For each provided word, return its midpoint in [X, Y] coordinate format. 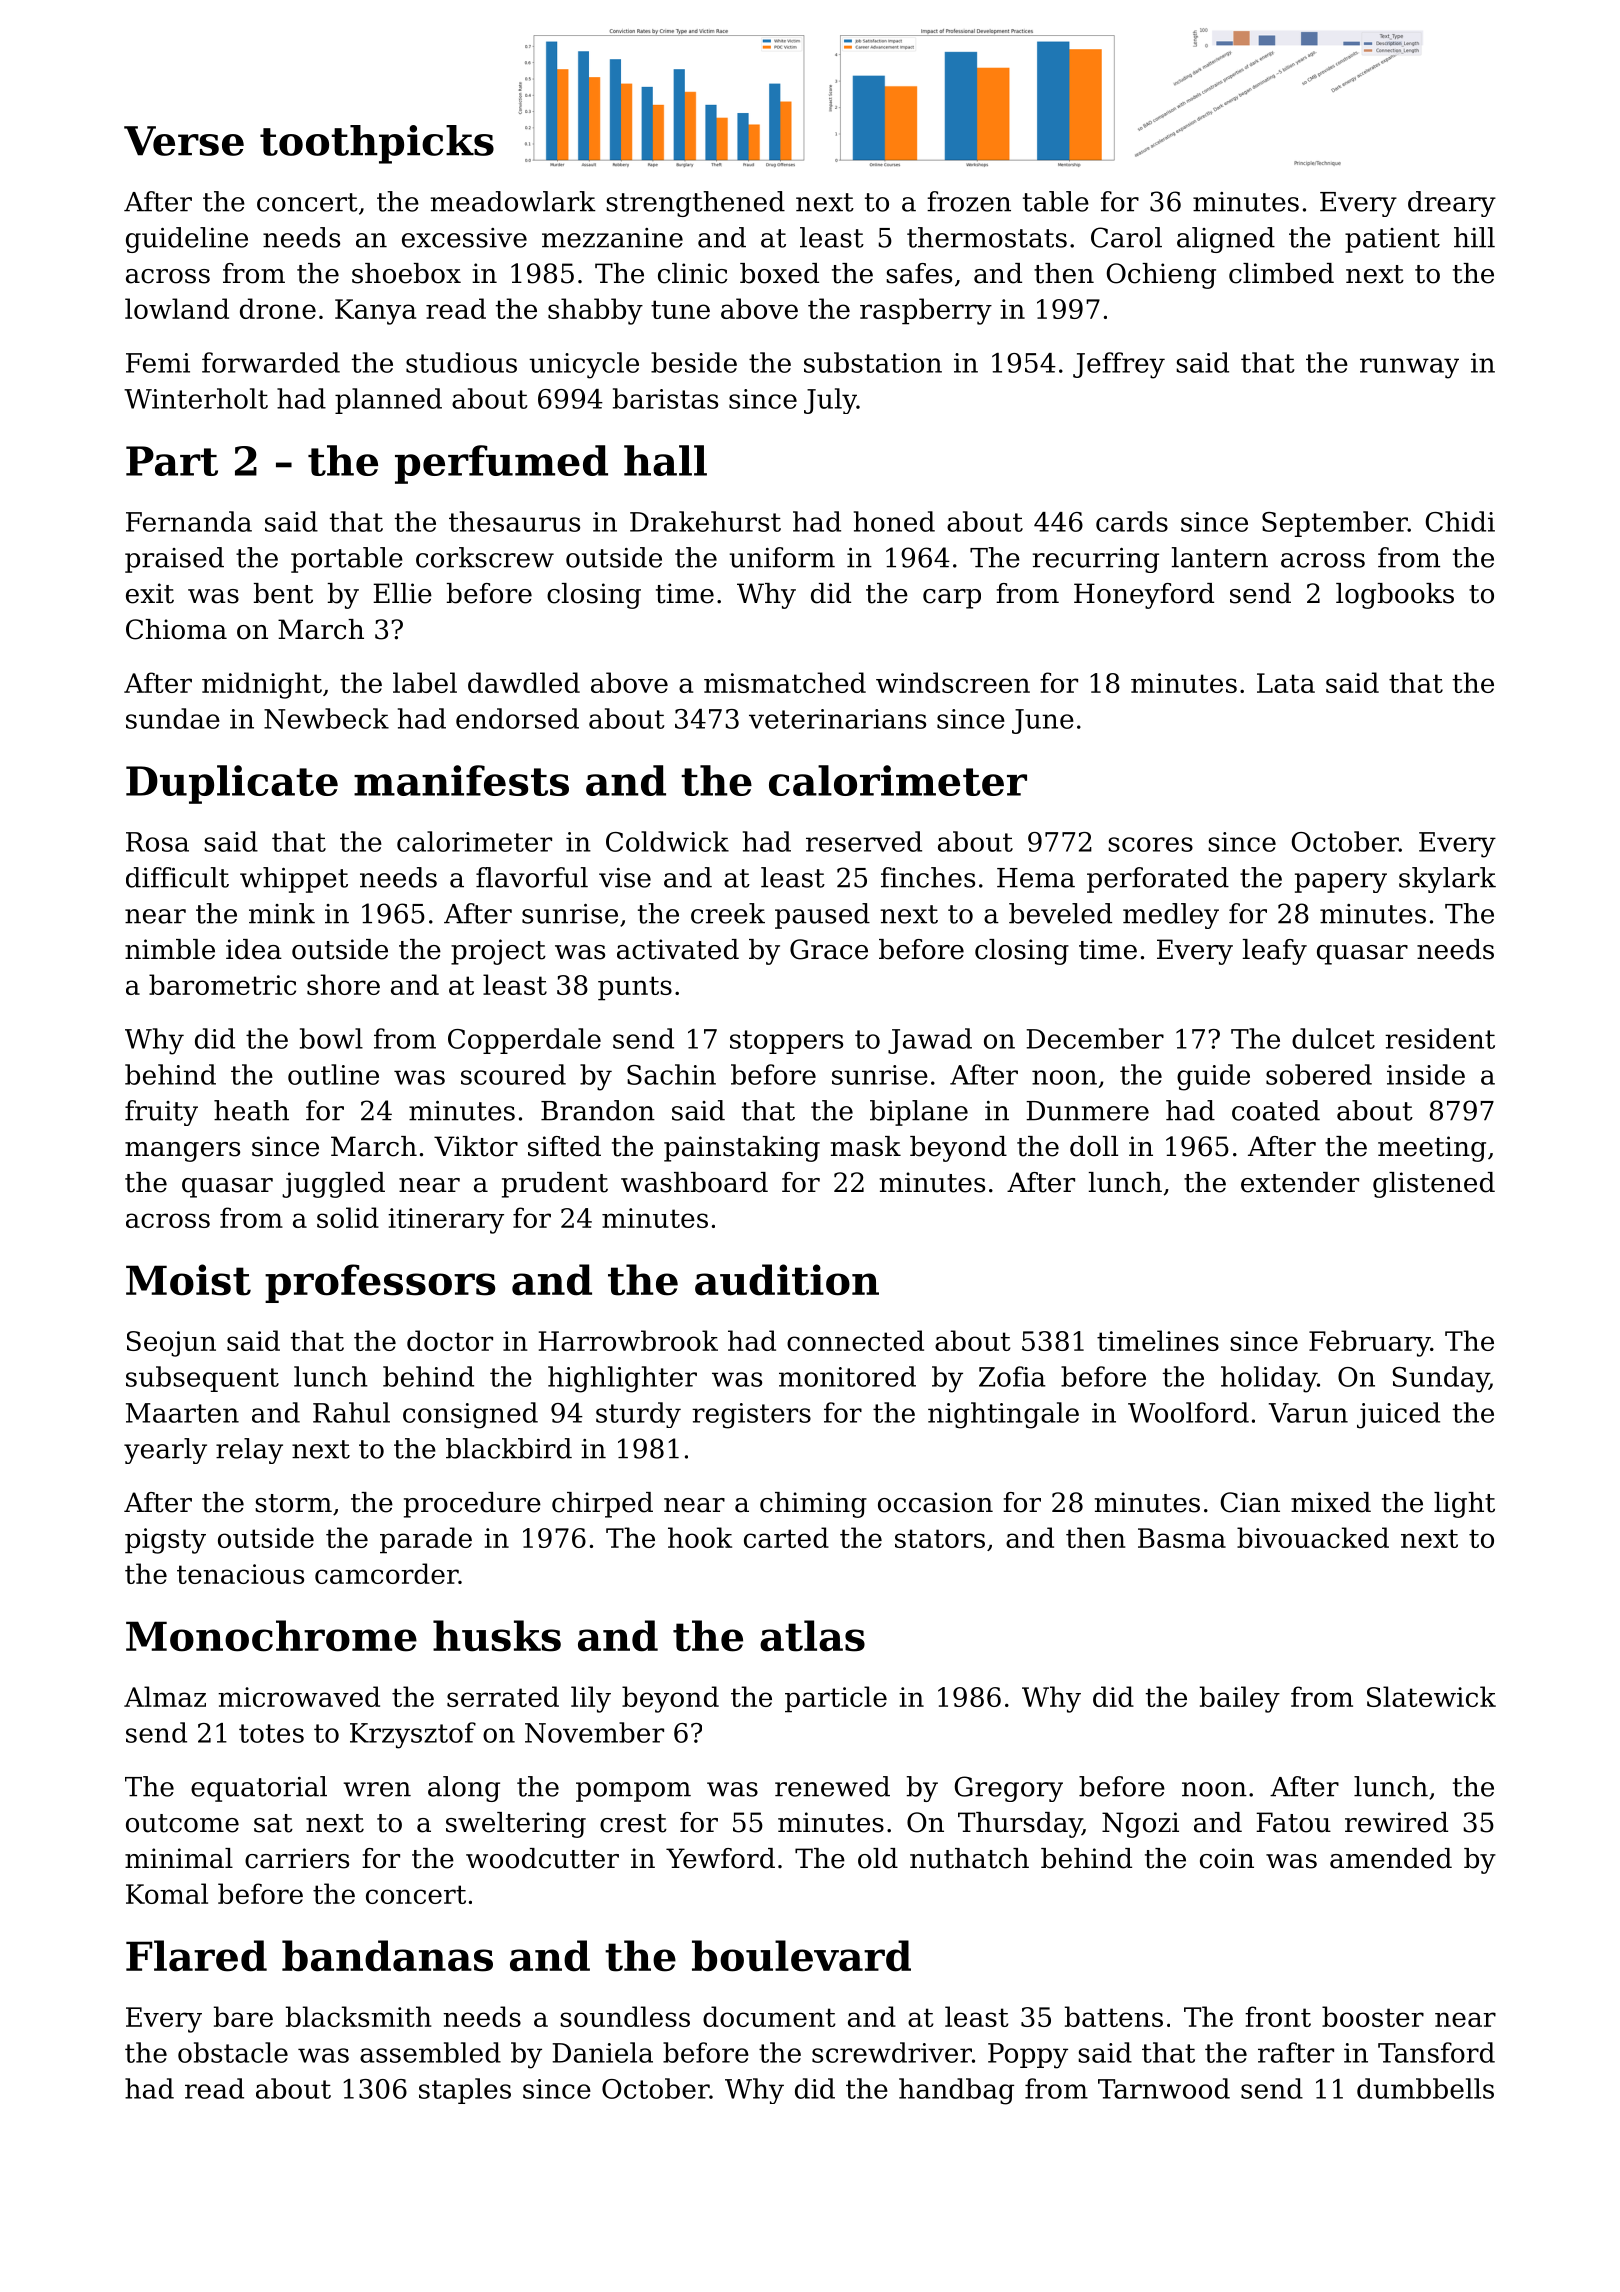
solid [348, 1217]
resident [1440, 1038]
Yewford [720, 1858]
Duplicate [232, 784]
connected [855, 1340]
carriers [297, 1858]
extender [1300, 1182]
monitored [847, 1376]
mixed [1331, 1502]
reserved [864, 841]
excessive [464, 238]
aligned [1226, 240]
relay [249, 1451]
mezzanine [612, 238]
